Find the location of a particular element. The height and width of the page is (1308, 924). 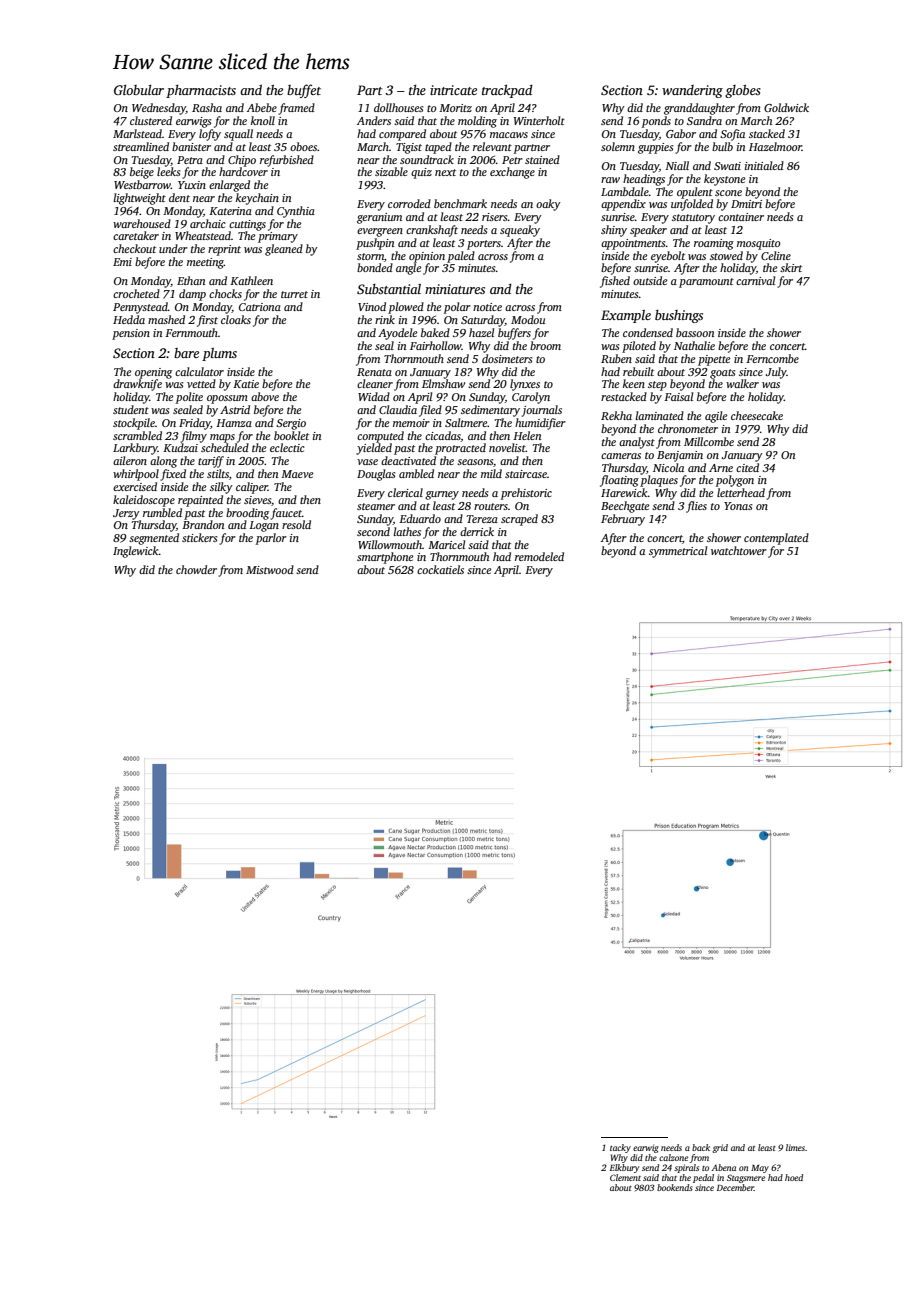

rumbled is located at coordinates (162, 512).
